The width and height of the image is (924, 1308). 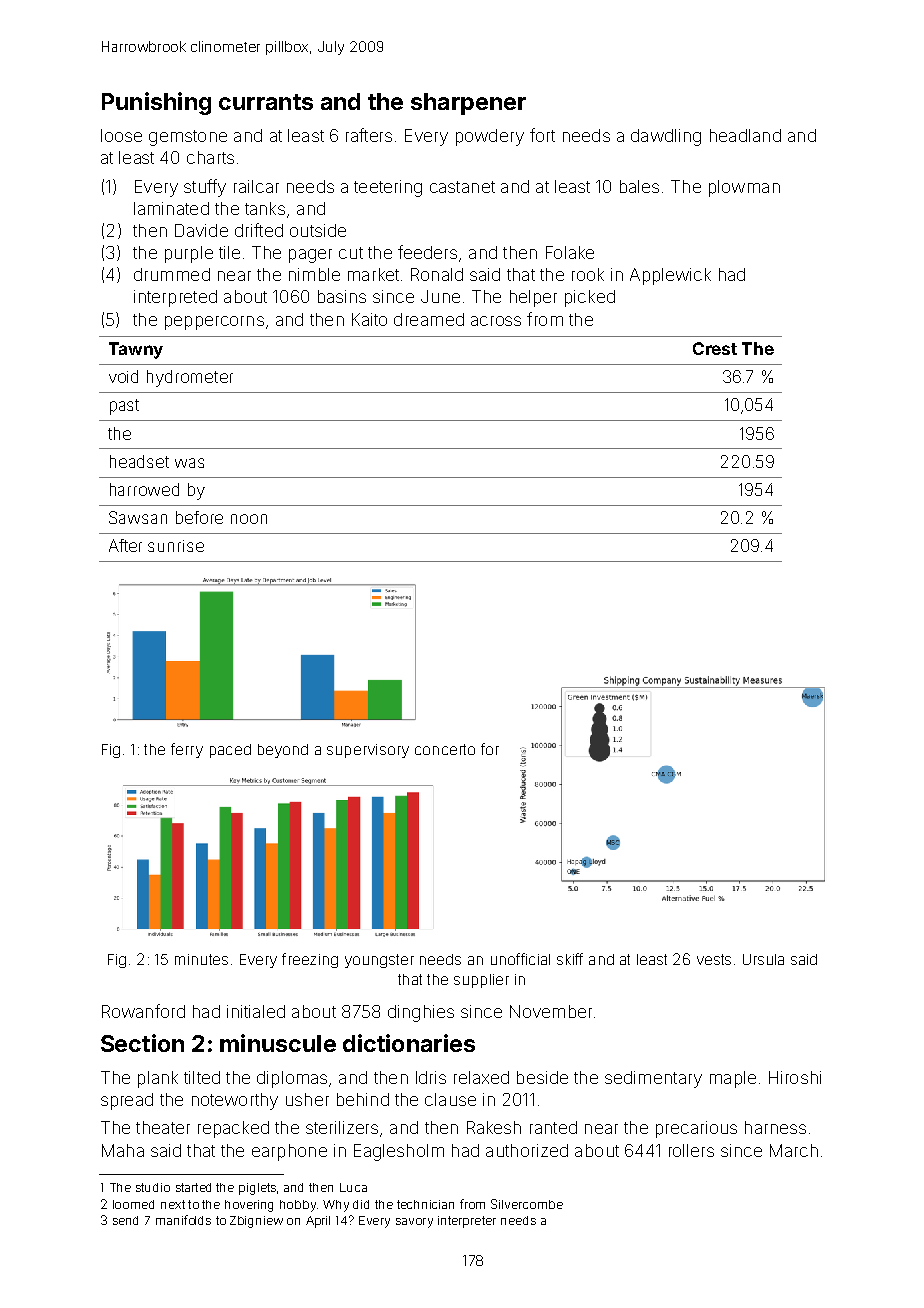 I want to click on concerto, so click(x=445, y=749).
